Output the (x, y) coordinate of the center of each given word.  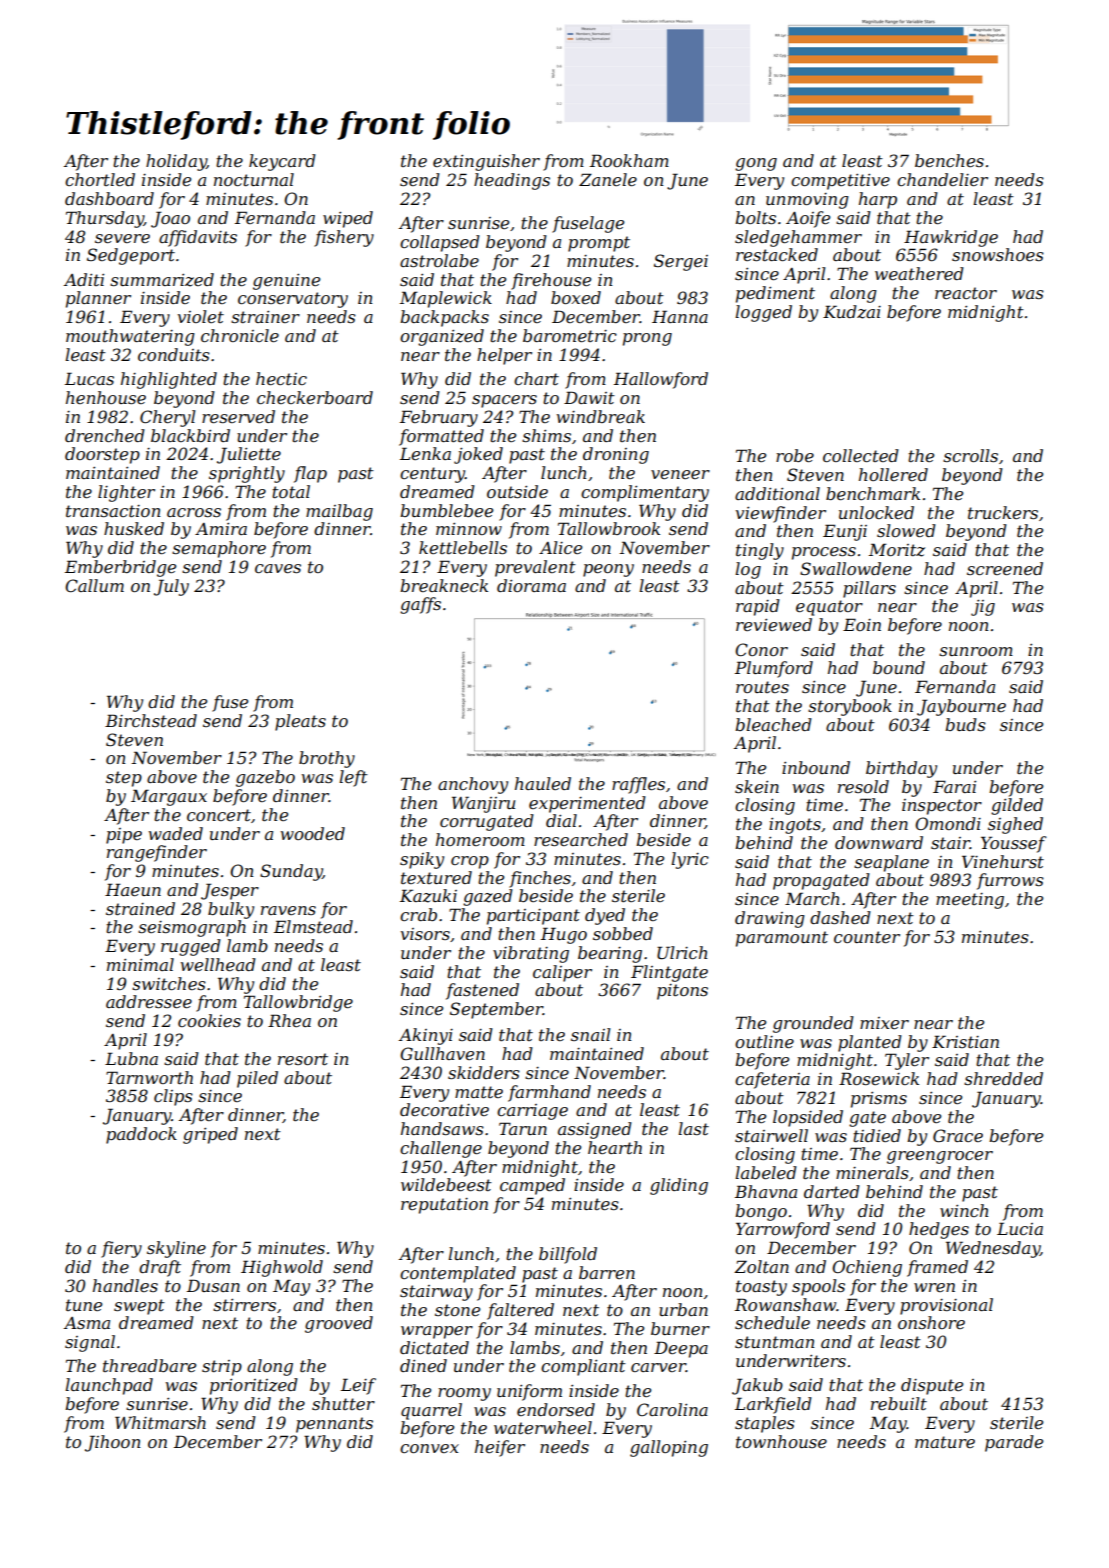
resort (303, 1059)
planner (98, 299)
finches (540, 879)
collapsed (440, 243)
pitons (682, 992)
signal (90, 1343)
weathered (919, 273)
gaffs (420, 605)
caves (278, 568)
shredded (1003, 1078)
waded (176, 833)
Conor (761, 649)
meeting (970, 901)
